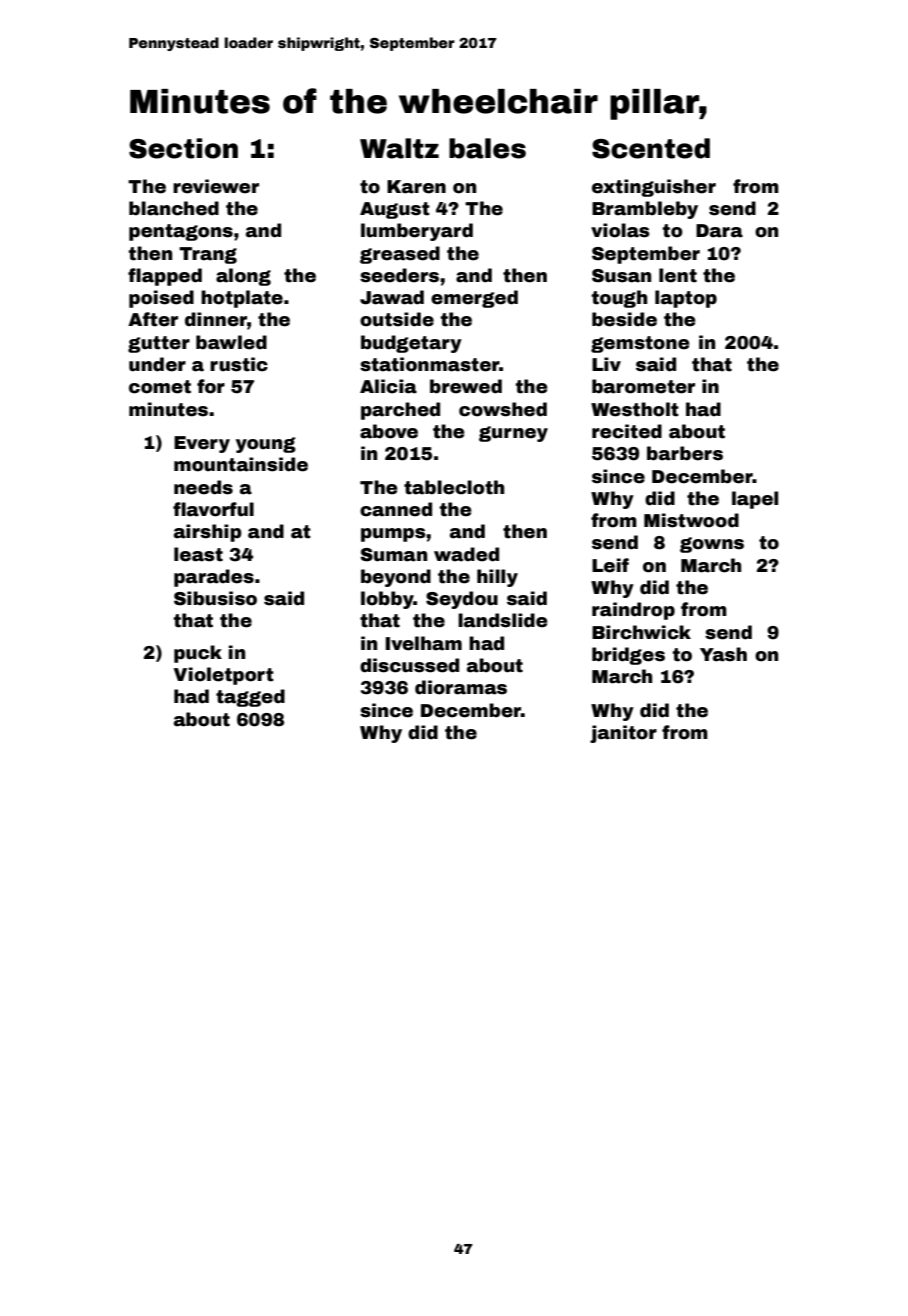  Describe the element at coordinates (619, 299) in the document. I see `tough` at that location.
